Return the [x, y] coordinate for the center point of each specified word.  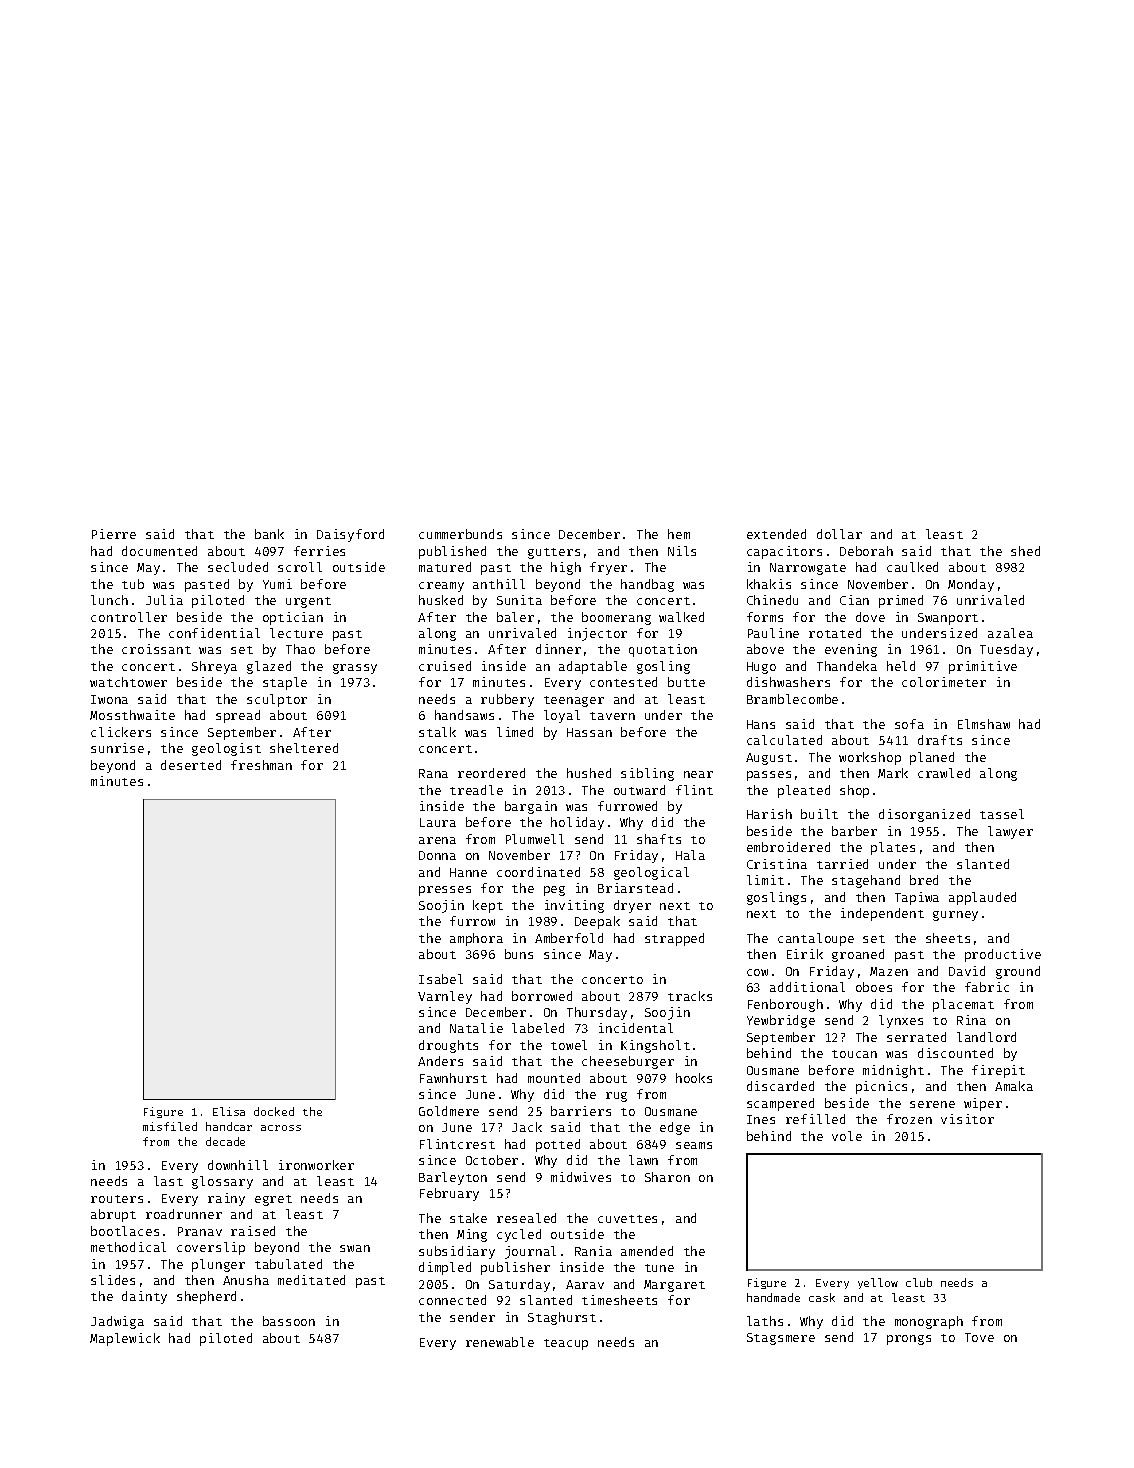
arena [437, 840]
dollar [839, 534]
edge [675, 1128]
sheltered [304, 748]
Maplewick [125, 1339]
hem [679, 534]
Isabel [441, 979]
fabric [987, 987]
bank [269, 534]
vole [847, 1136]
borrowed [542, 996]
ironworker [316, 1165]
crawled [944, 773]
